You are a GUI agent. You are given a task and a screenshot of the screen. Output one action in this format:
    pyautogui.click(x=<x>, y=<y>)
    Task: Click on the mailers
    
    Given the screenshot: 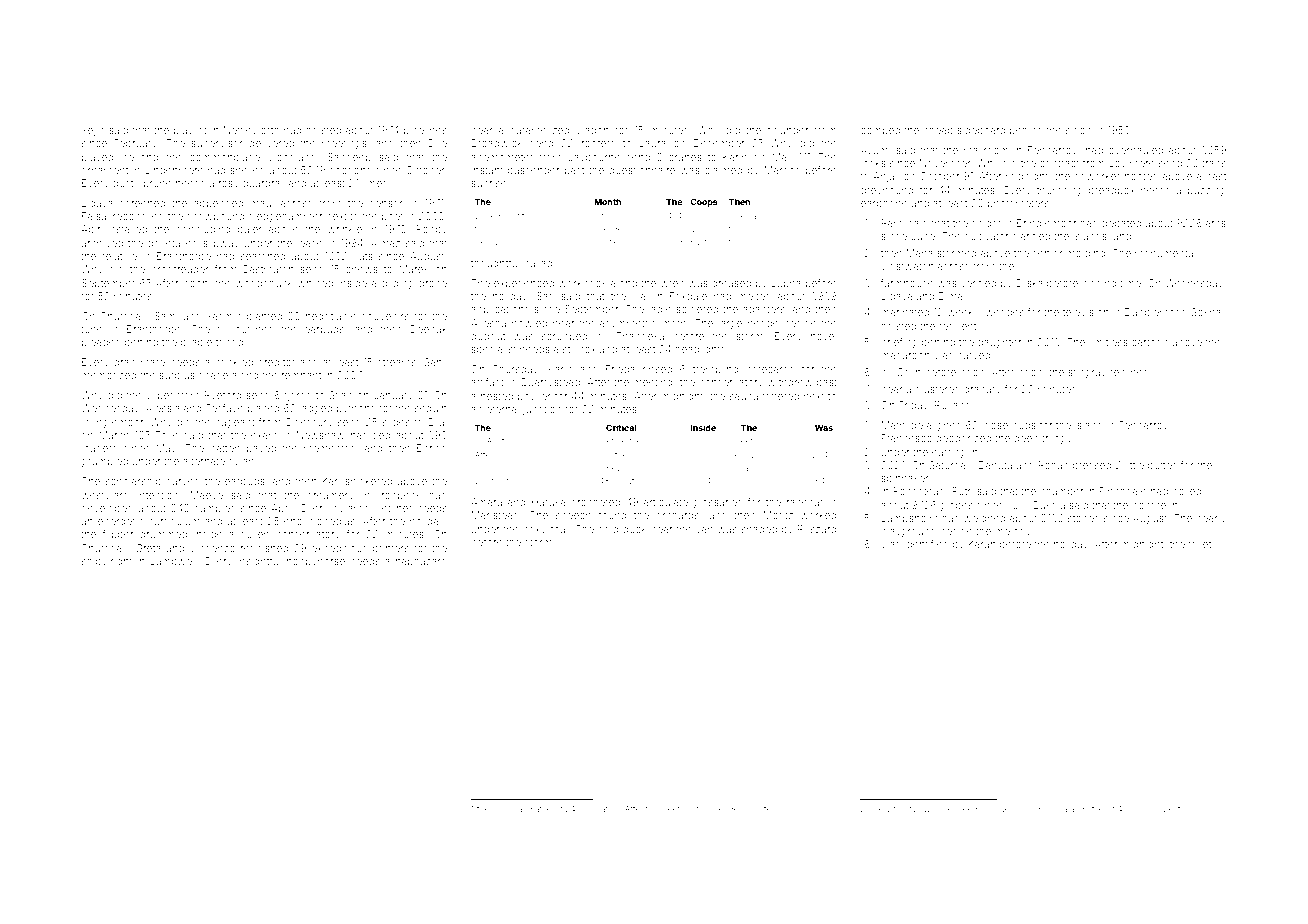 What is the action you would take?
    pyautogui.click(x=1144, y=809)
